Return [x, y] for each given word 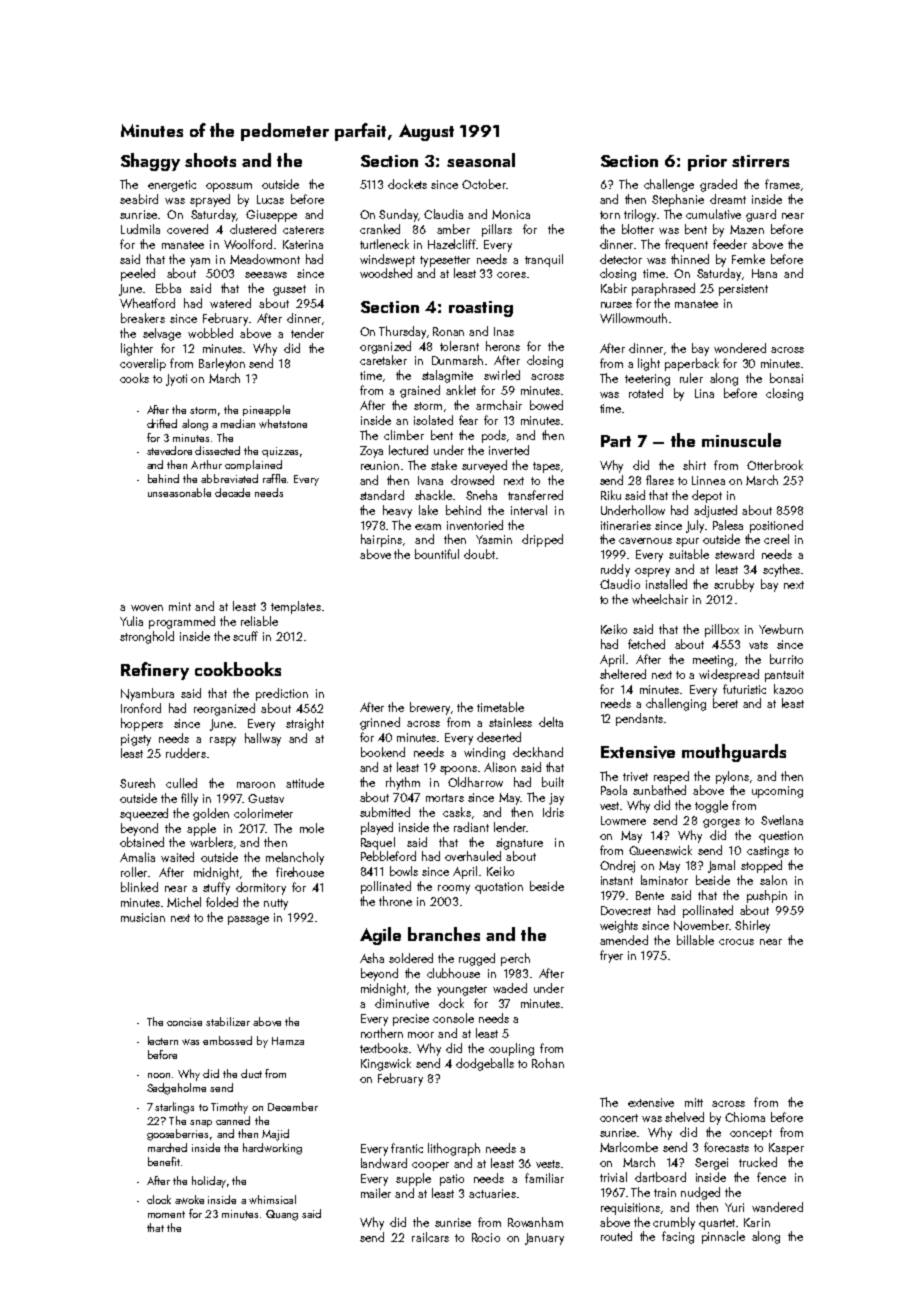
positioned [776, 526]
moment [166, 1214]
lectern [163, 1040]
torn [610, 215]
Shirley [752, 926]
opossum [229, 187]
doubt [479, 554]
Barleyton [222, 364]
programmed [182, 622]
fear [468, 420]
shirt [694, 465]
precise [411, 1020]
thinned [690, 259]
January [544, 1239]
